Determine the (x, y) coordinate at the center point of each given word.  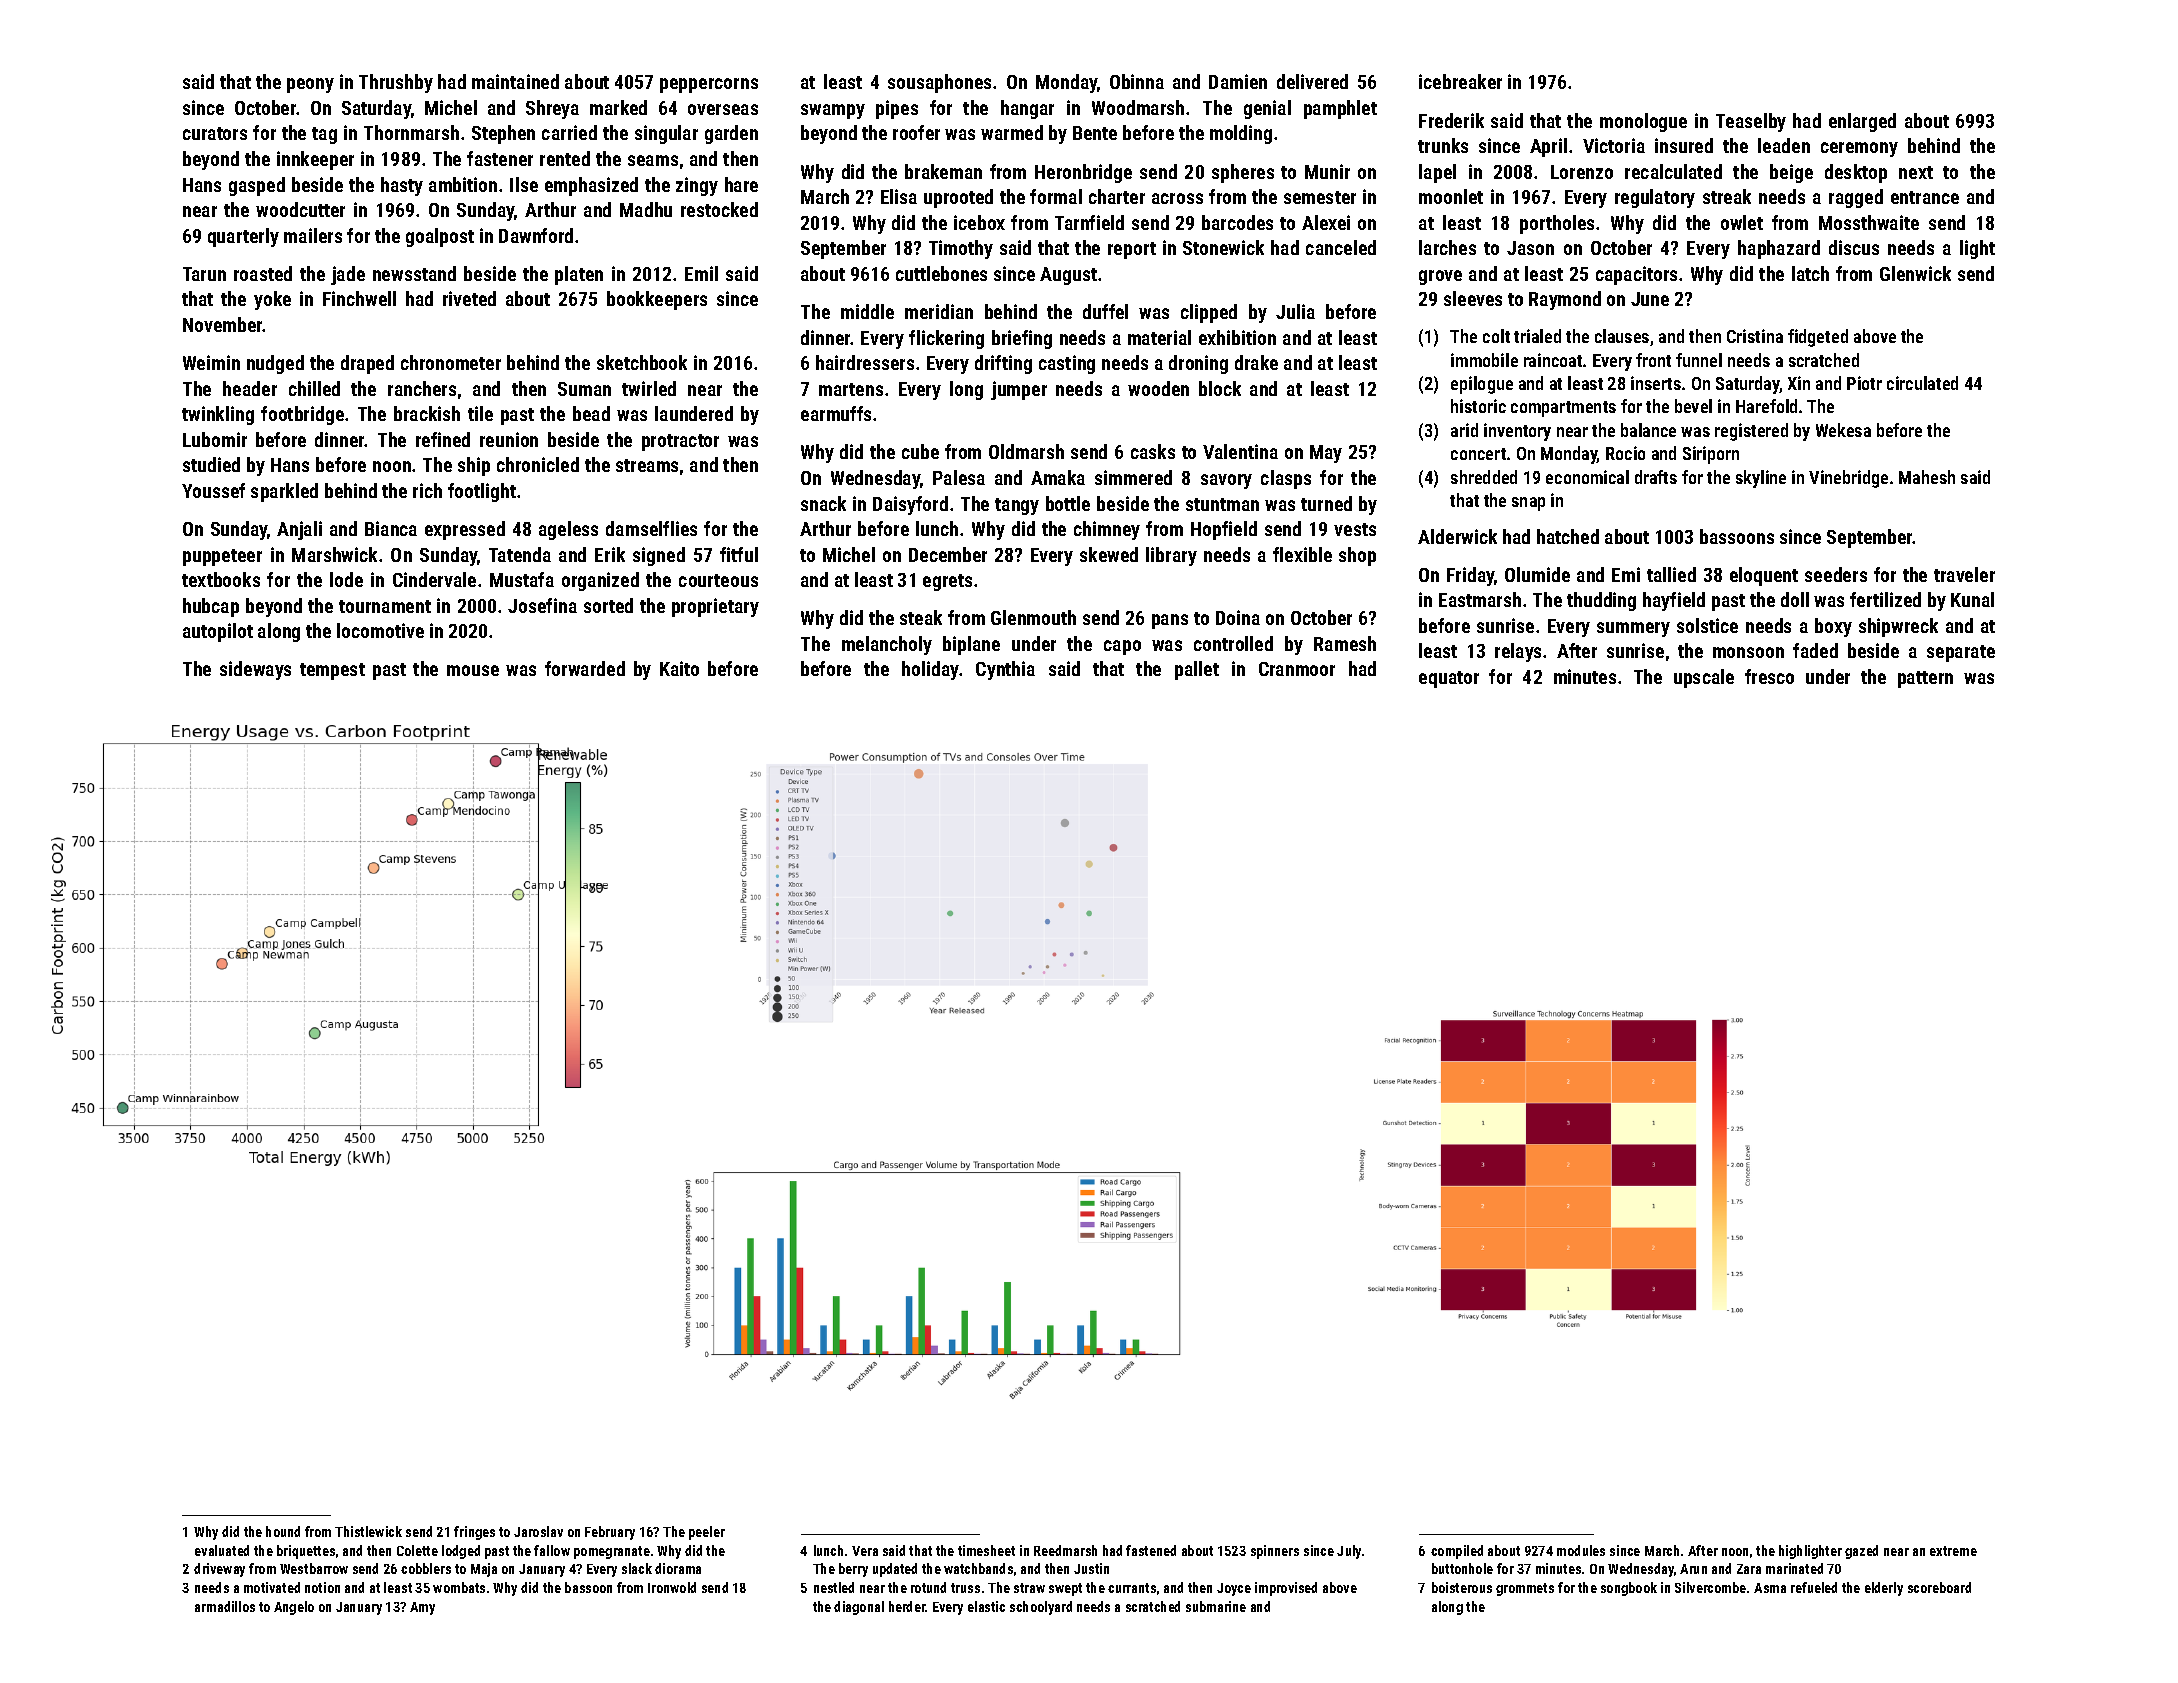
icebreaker (1460, 81)
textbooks (221, 579)
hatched (1568, 536)
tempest (332, 671)
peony (310, 85)
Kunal (1972, 599)
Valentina (1240, 451)
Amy (422, 1608)
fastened (1151, 1550)
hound (283, 1531)
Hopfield (1224, 530)
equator (1449, 679)
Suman (584, 389)
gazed (1861, 1552)
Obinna (1137, 81)
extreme (1953, 1551)
